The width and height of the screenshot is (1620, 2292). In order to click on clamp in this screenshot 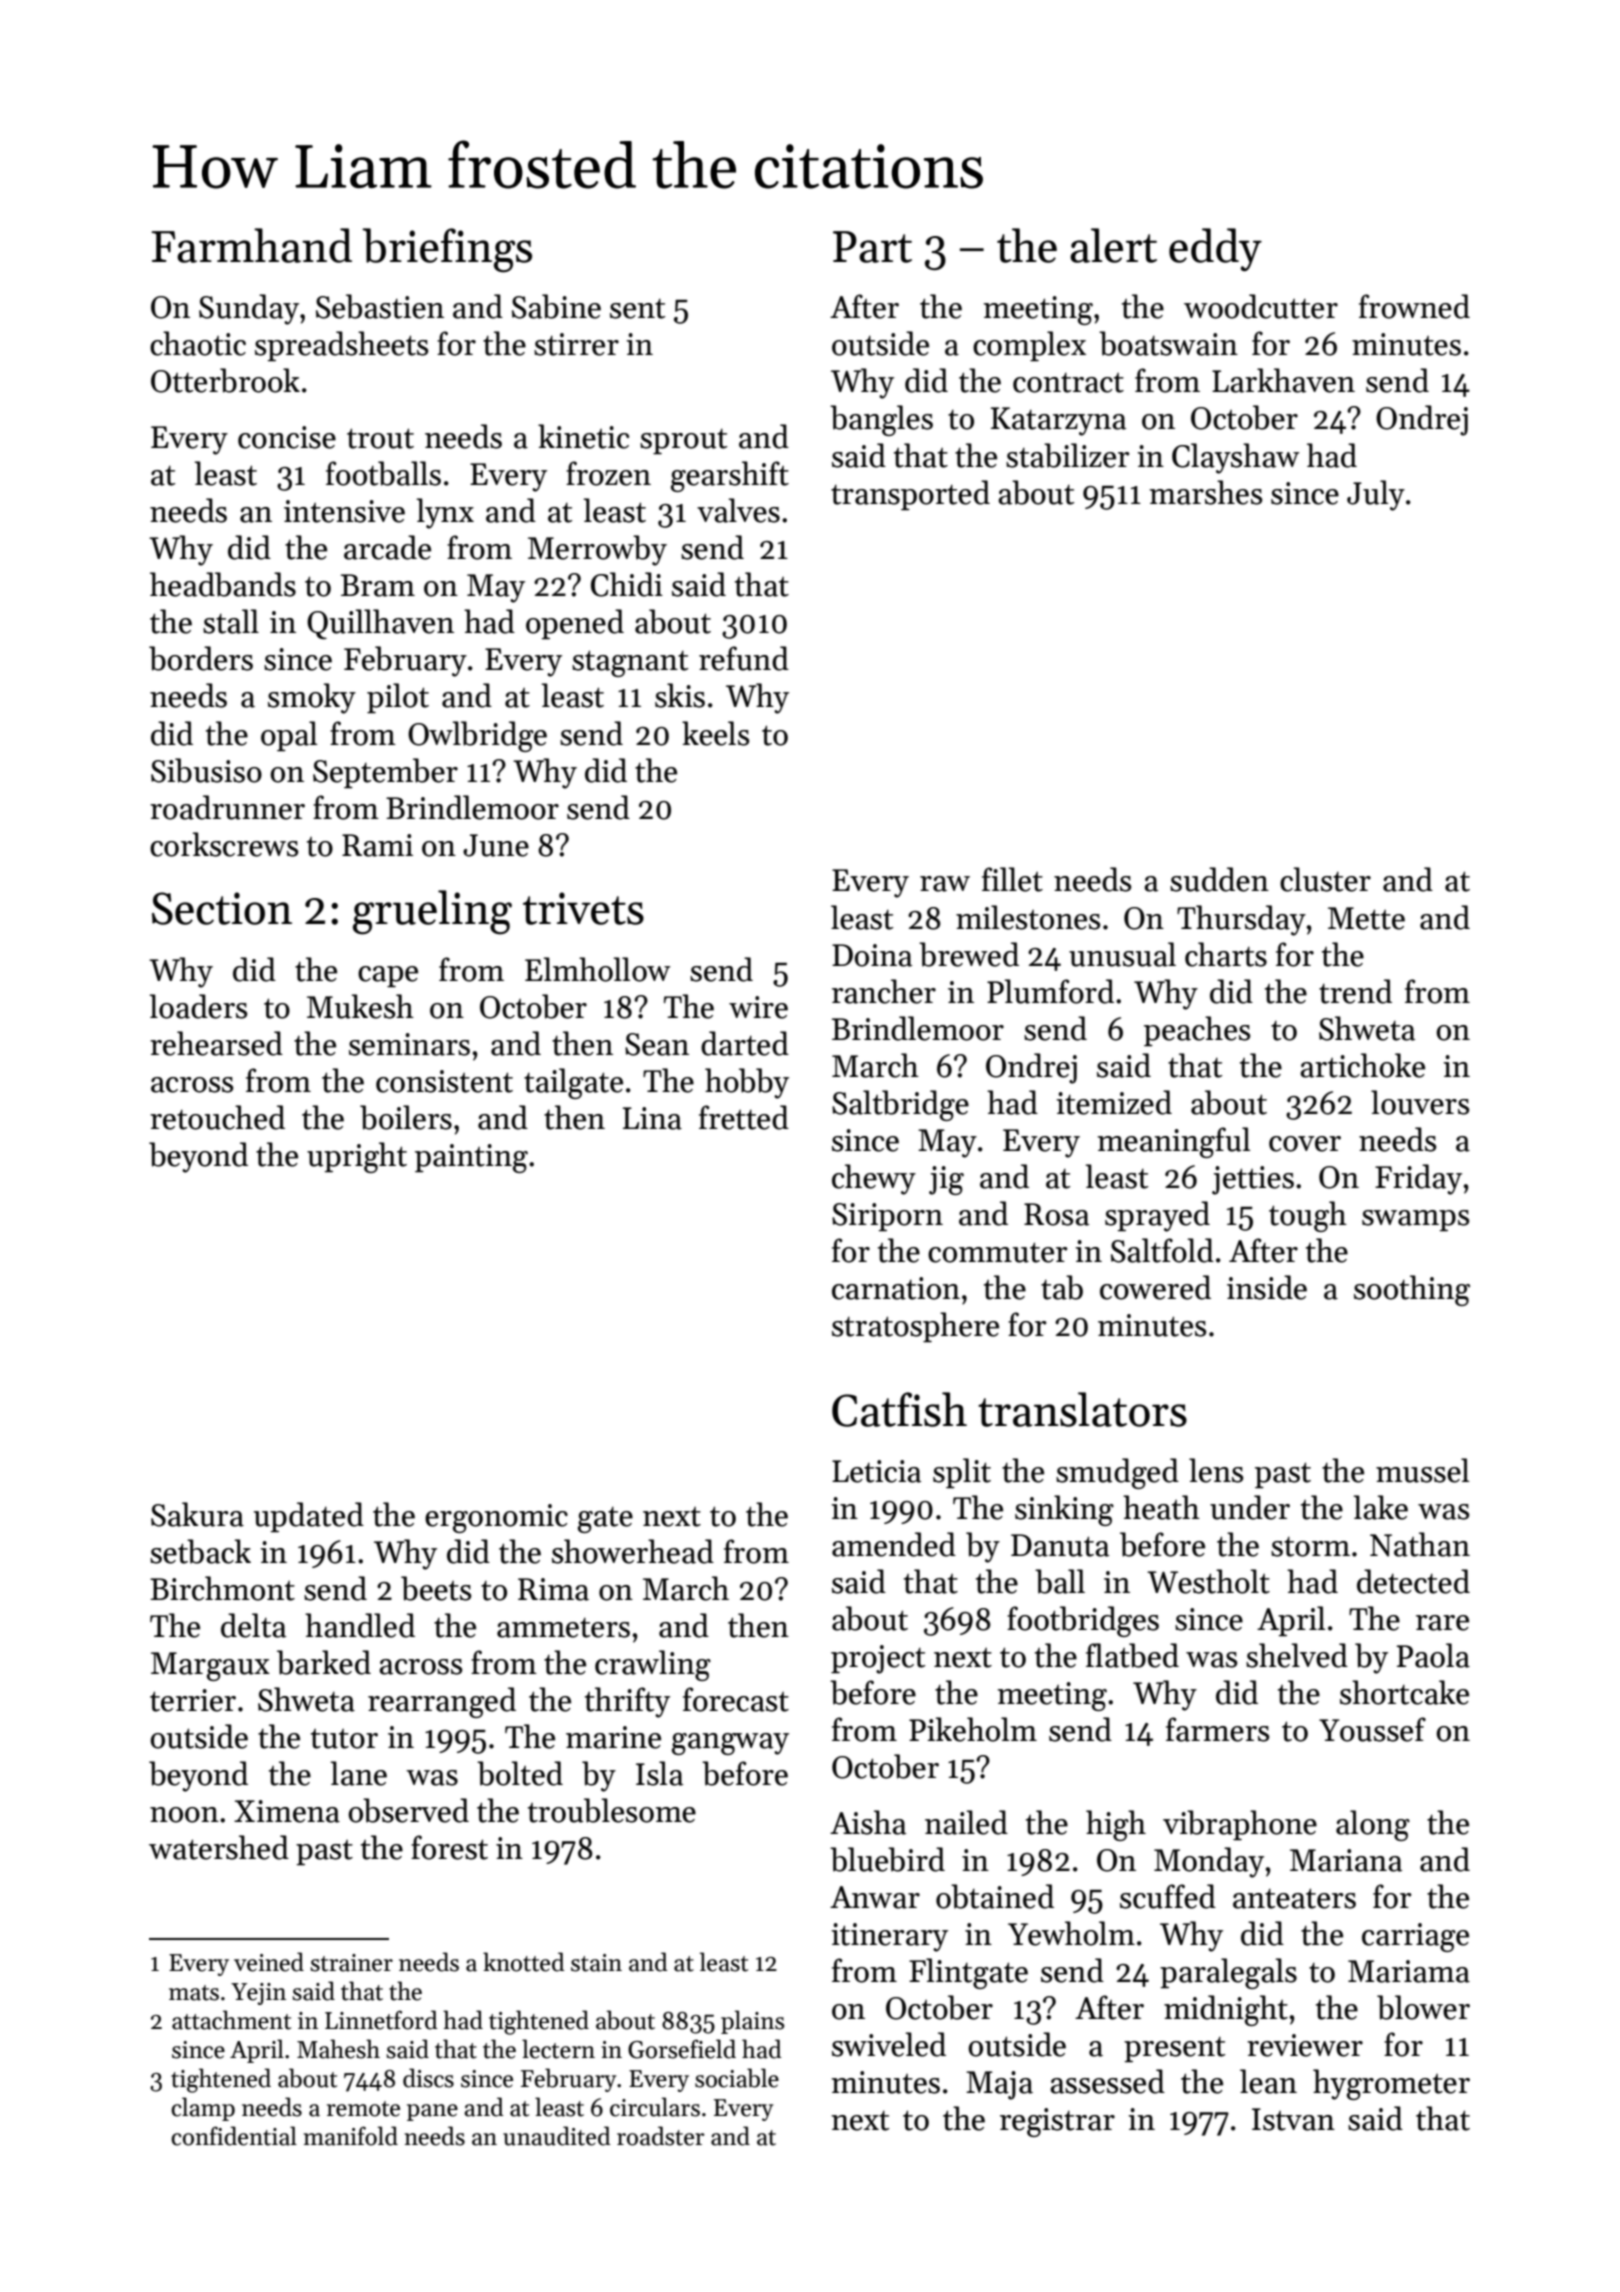, I will do `click(203, 2109)`.
